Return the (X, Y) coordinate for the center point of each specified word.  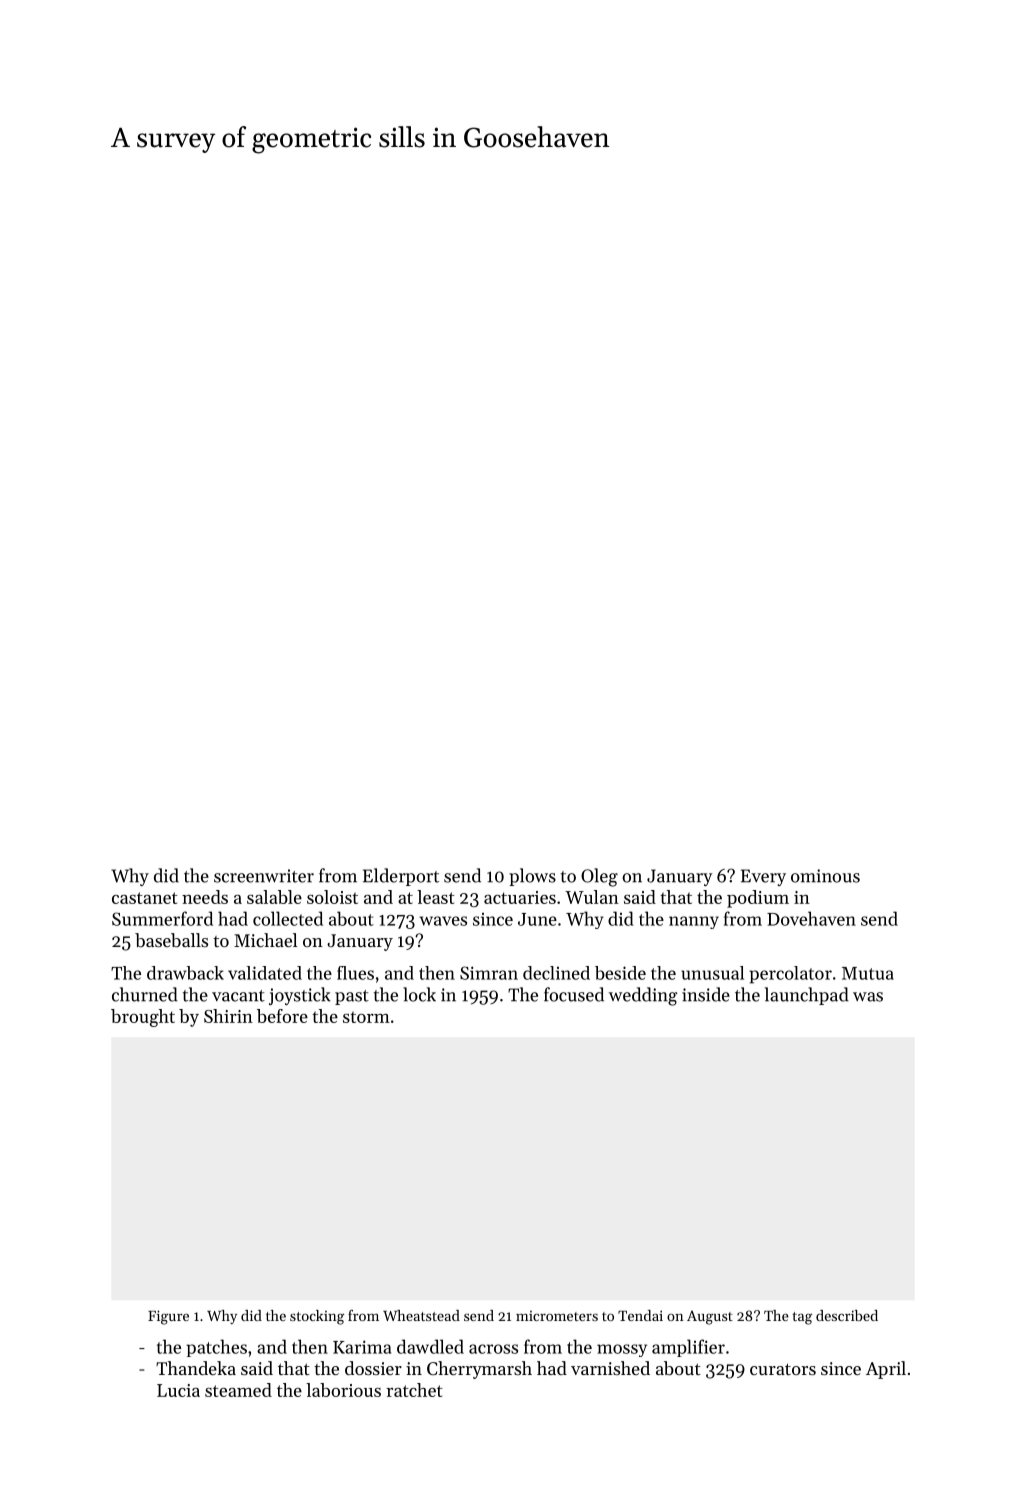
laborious (343, 1390)
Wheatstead (421, 1315)
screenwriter (264, 876)
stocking (317, 1317)
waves (443, 921)
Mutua (868, 973)
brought (143, 1018)
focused (574, 994)
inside (706, 994)
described (847, 1315)
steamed (238, 1390)
